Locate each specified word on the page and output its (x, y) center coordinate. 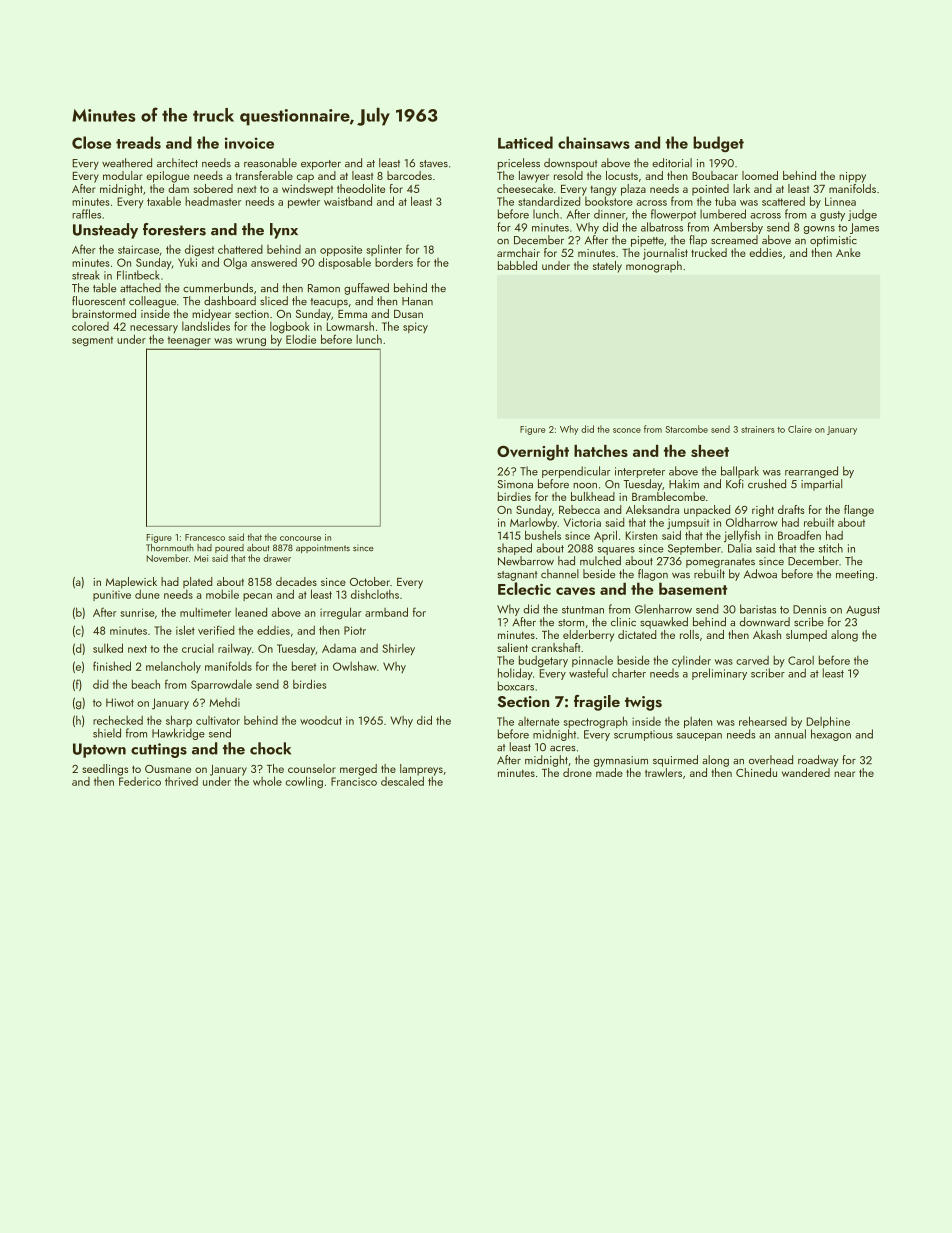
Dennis (809, 609)
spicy (415, 327)
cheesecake (525, 188)
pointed (710, 189)
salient (512, 647)
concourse (300, 538)
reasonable (270, 162)
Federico (140, 781)
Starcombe (686, 429)
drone (577, 772)
